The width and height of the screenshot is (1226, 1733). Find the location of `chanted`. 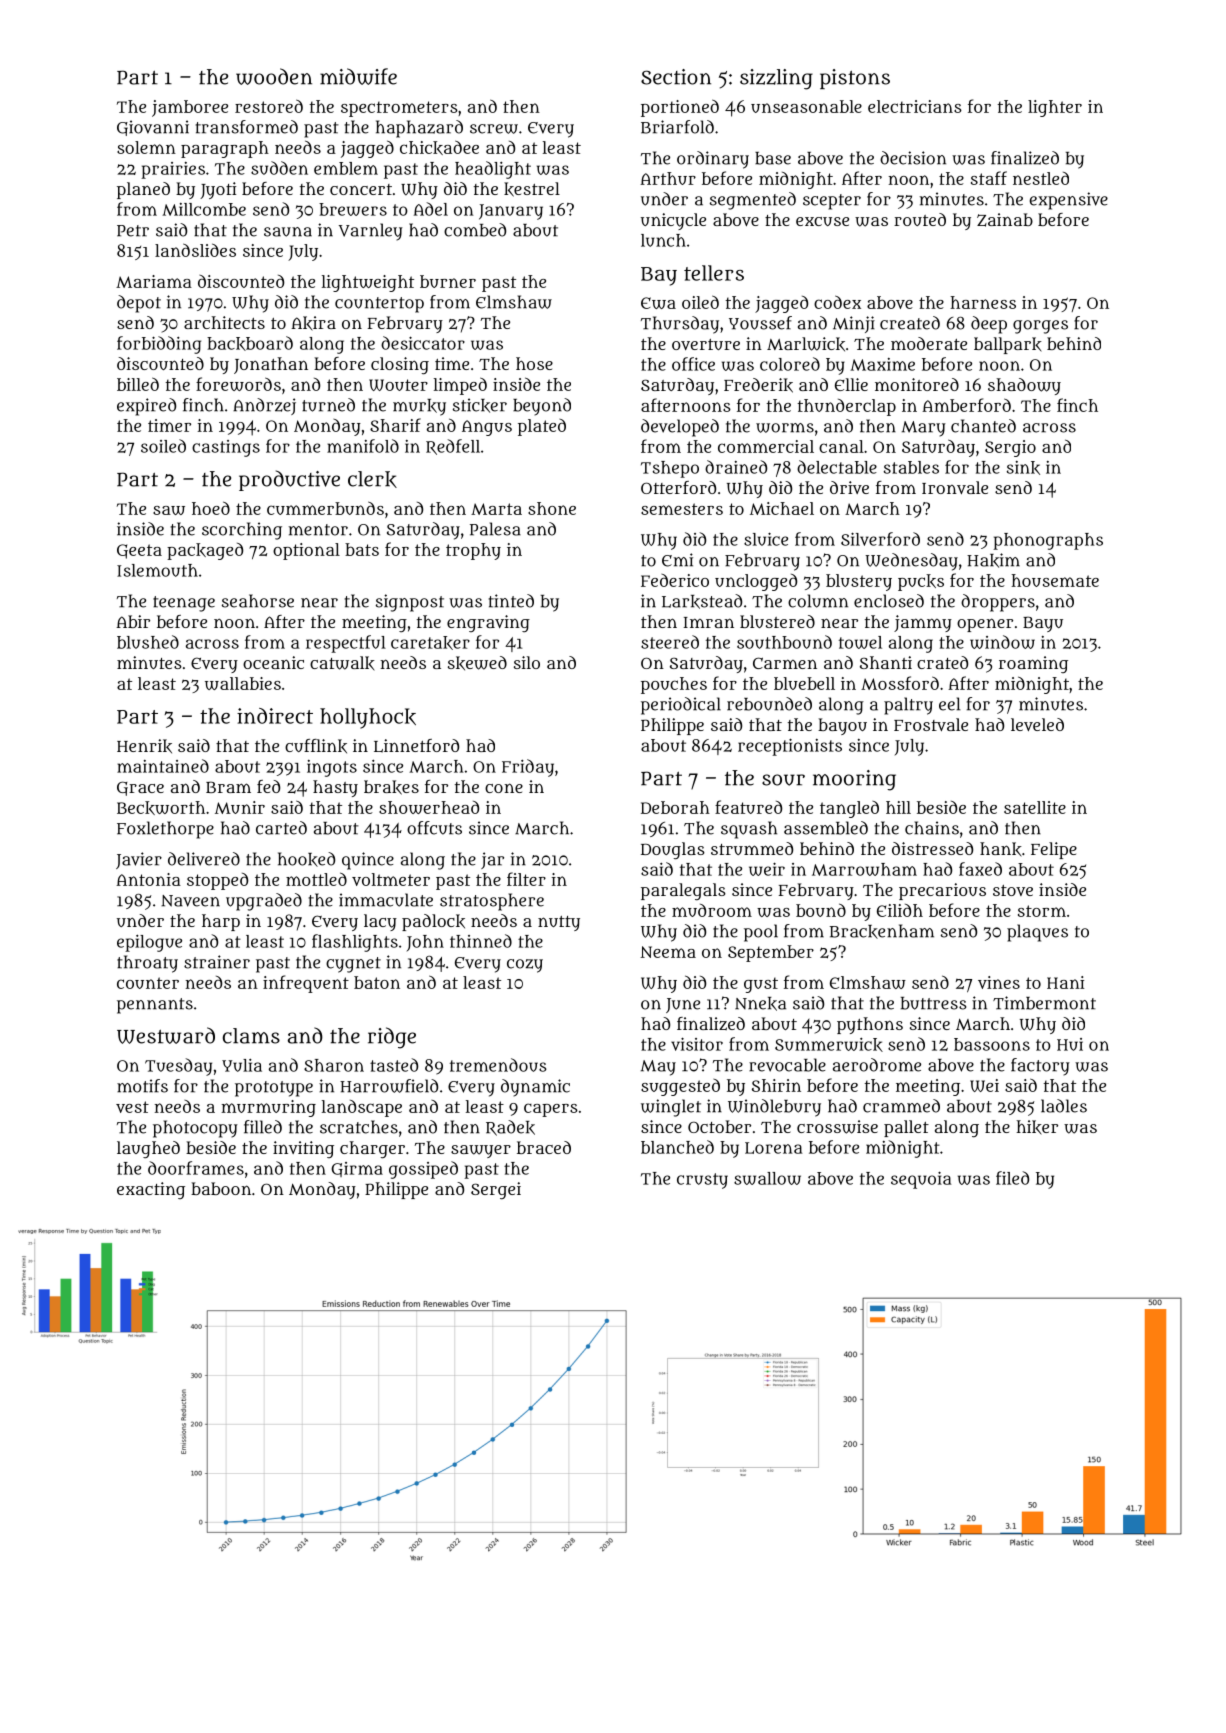

chanted is located at coordinates (983, 426).
